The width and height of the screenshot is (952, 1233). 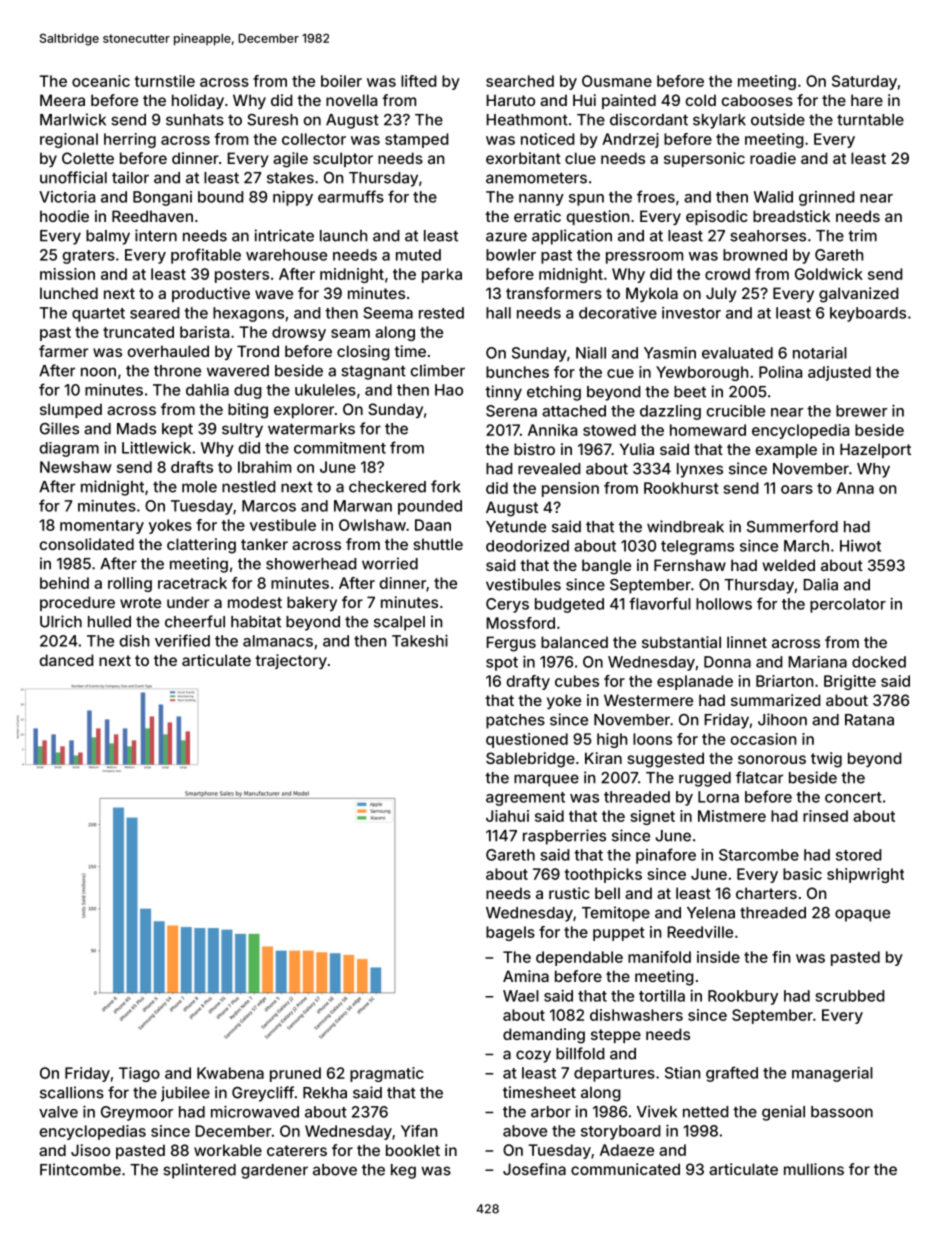 What do you see at coordinates (88, 257) in the screenshot?
I see `graters` at bounding box center [88, 257].
